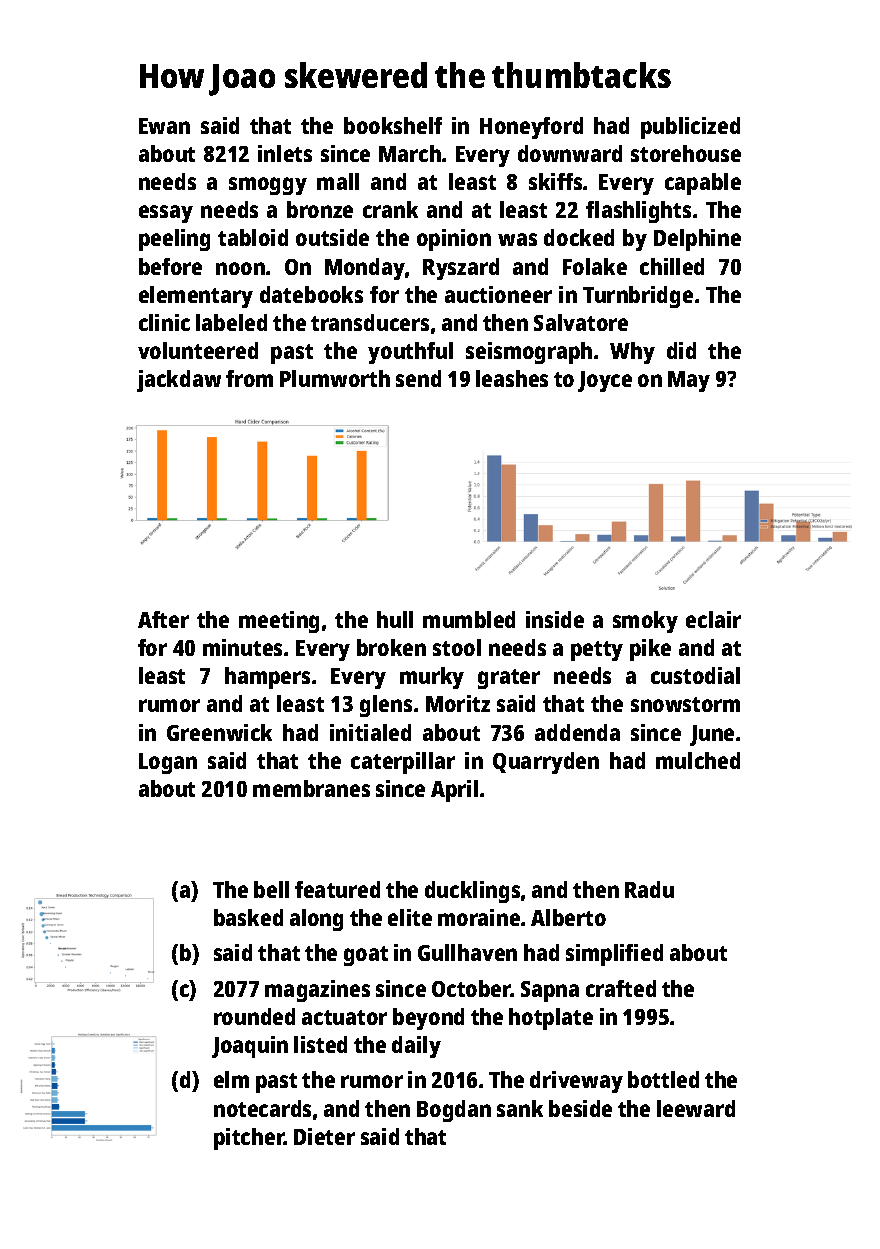  What do you see at coordinates (338, 181) in the page?
I see `mall` at bounding box center [338, 181].
